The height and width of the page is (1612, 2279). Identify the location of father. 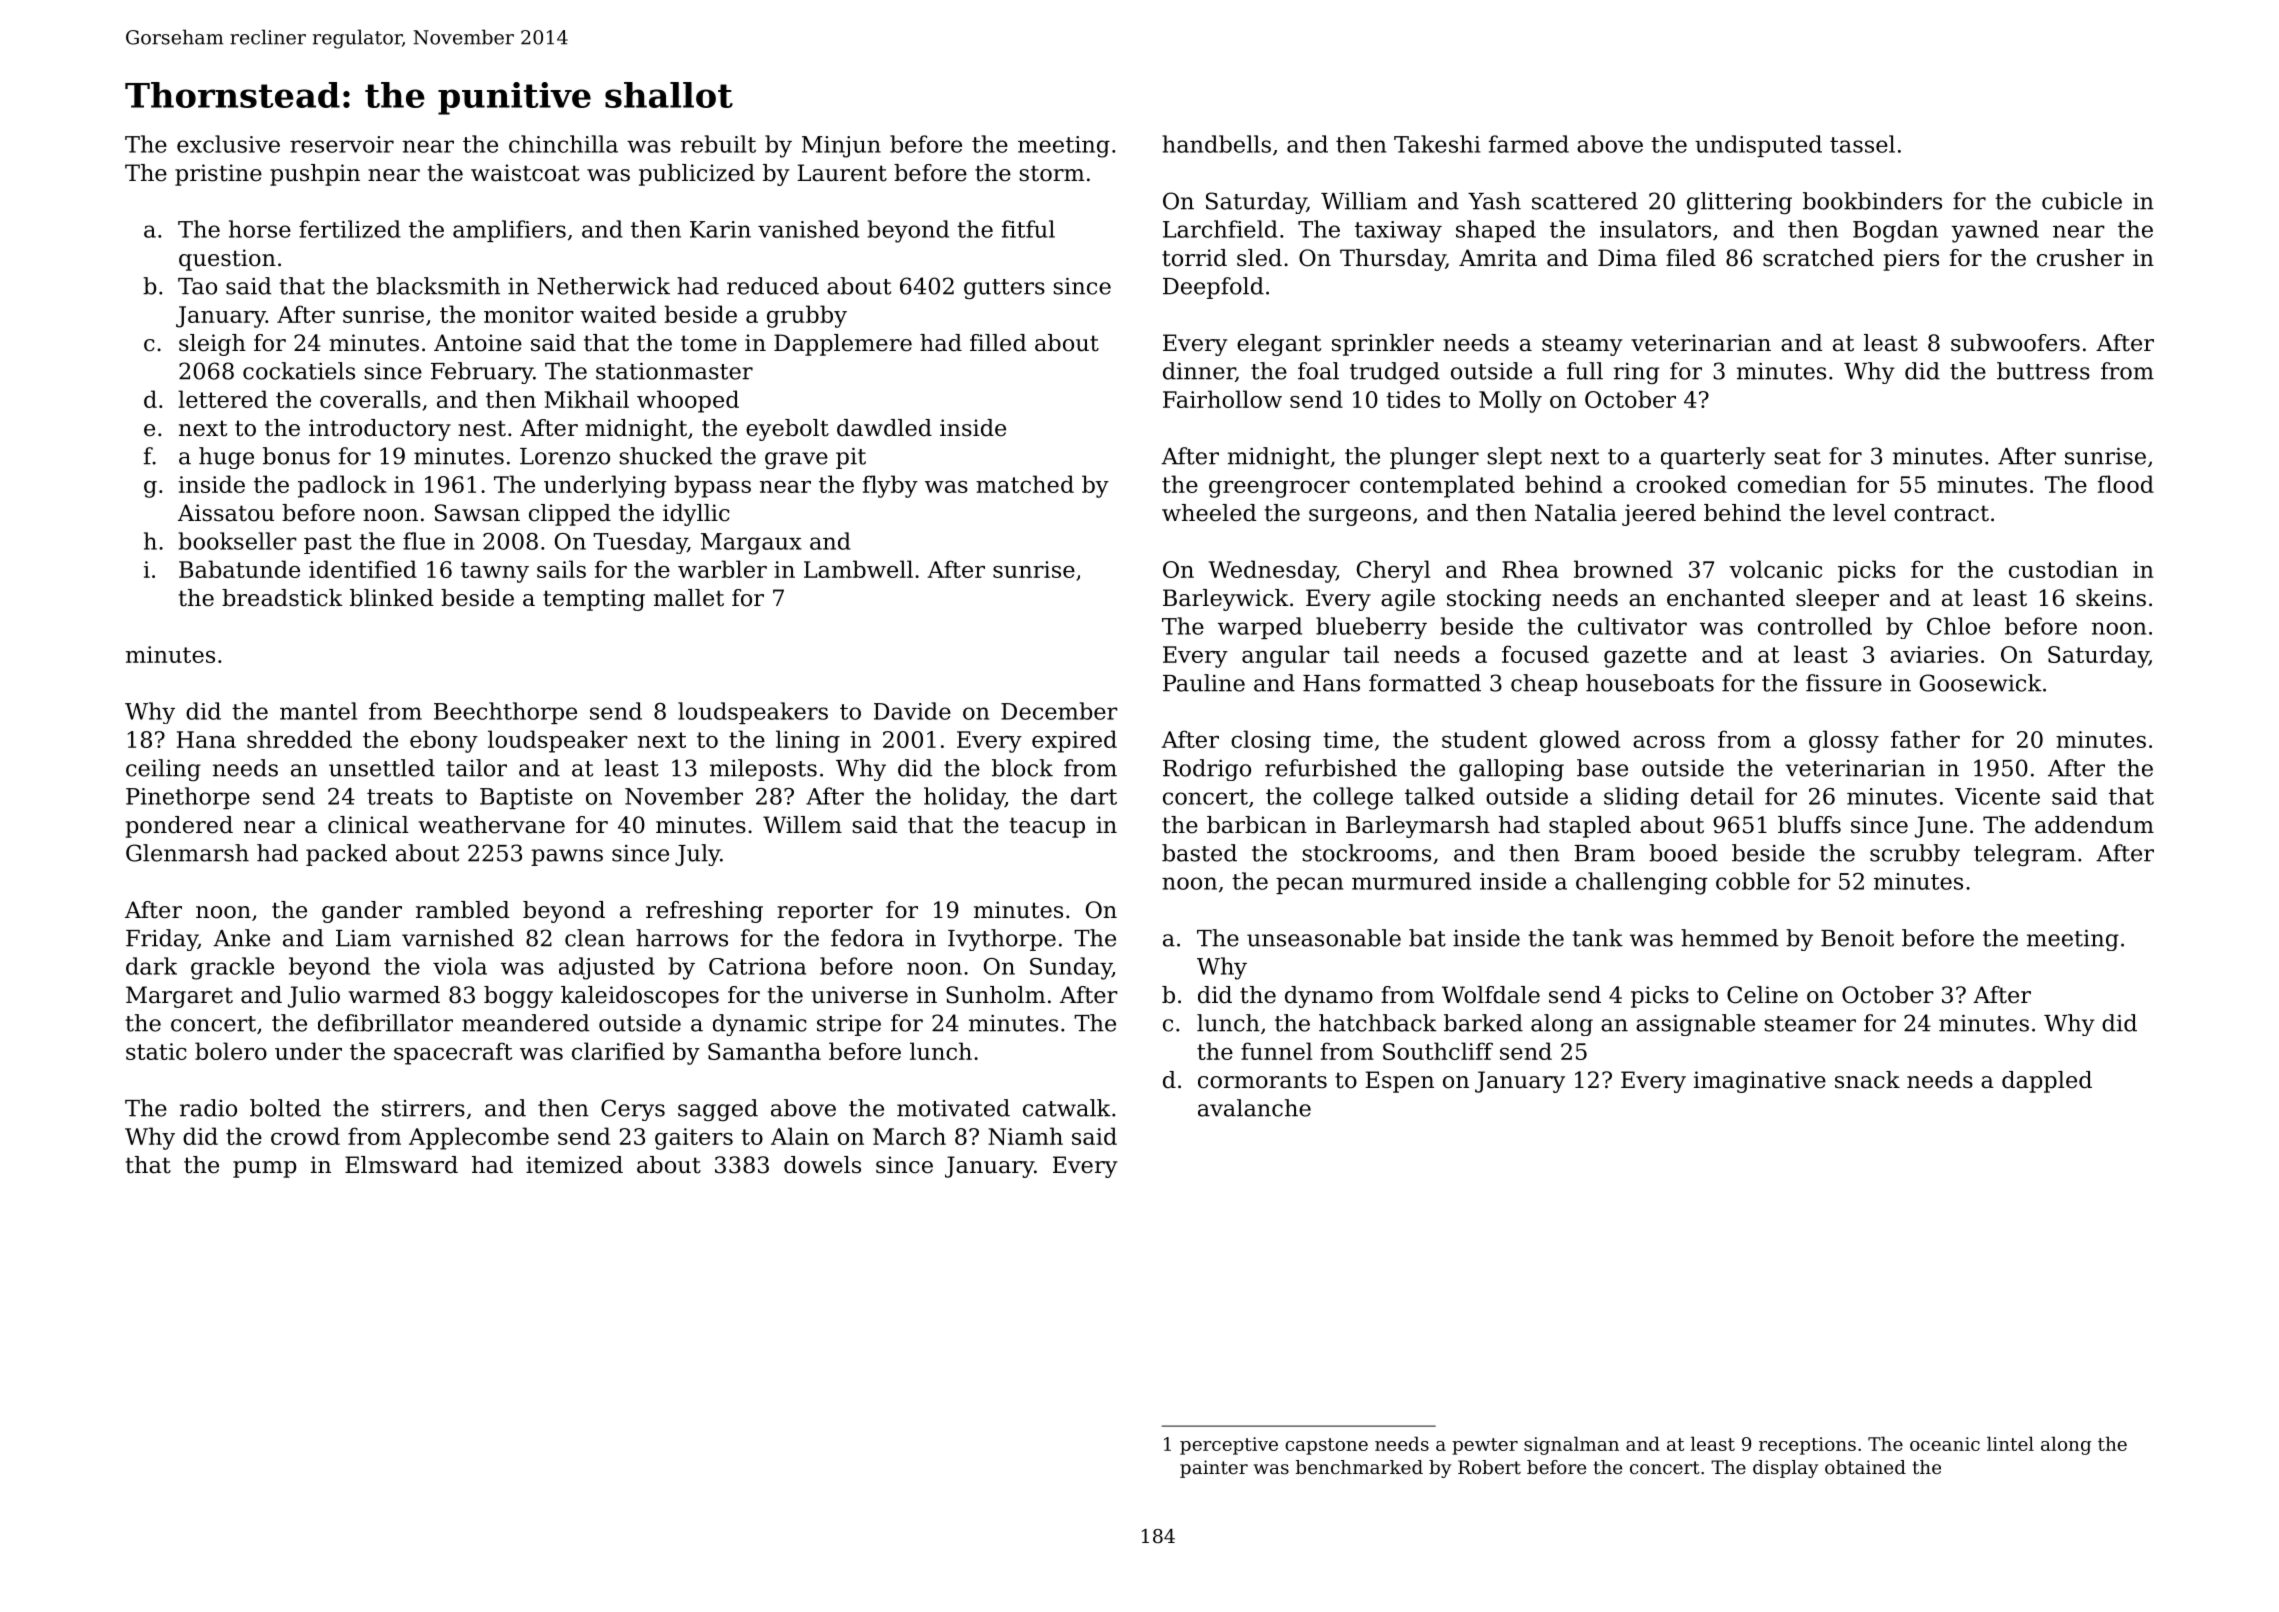
(1925, 739).
